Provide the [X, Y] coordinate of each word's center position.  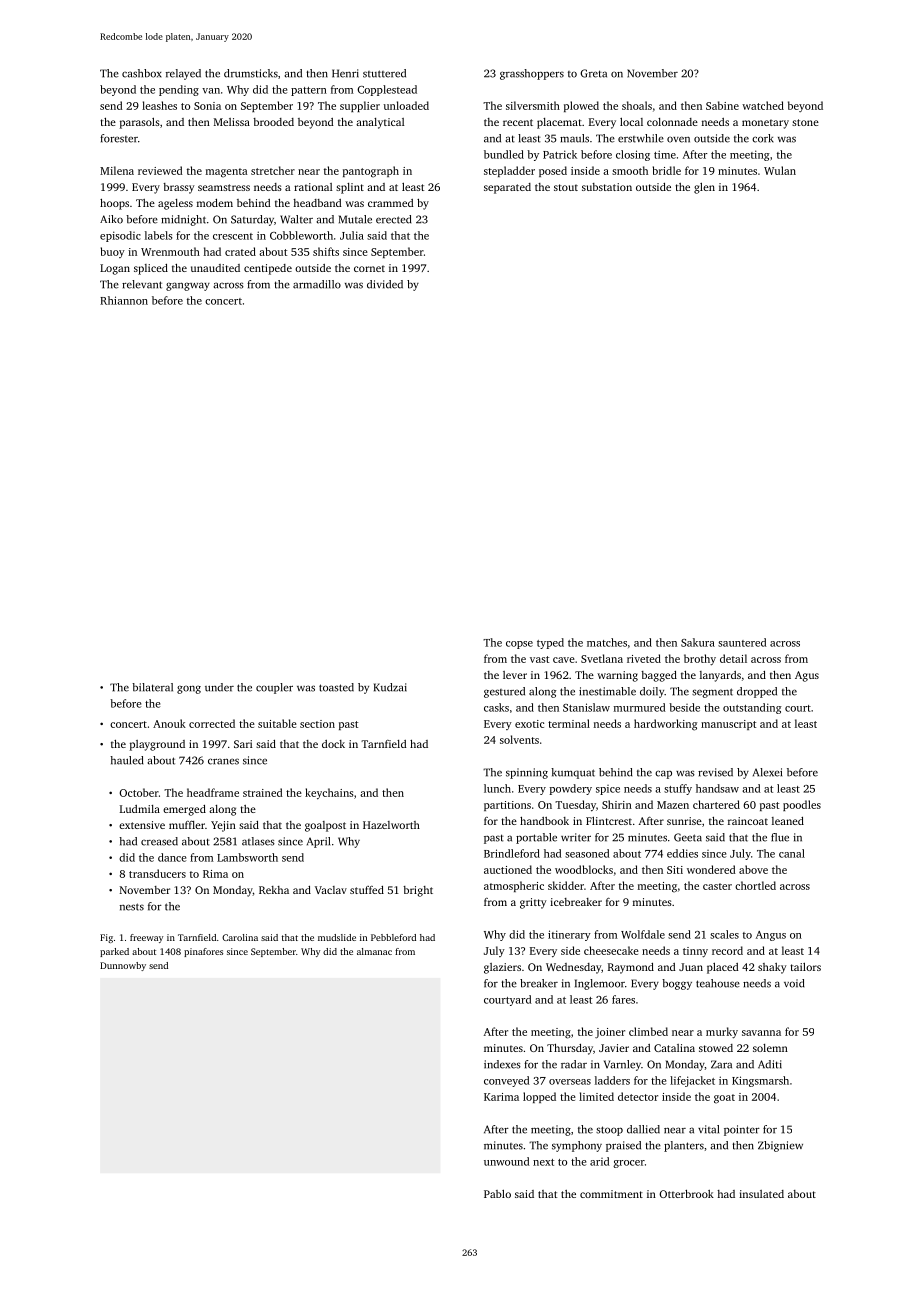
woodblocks [584, 869]
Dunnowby [123, 966]
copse [519, 645]
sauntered [742, 642]
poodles [802, 805]
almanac [374, 951]
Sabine [722, 105]
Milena [117, 170]
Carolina [240, 937]
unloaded [406, 105]
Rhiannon [124, 300]
